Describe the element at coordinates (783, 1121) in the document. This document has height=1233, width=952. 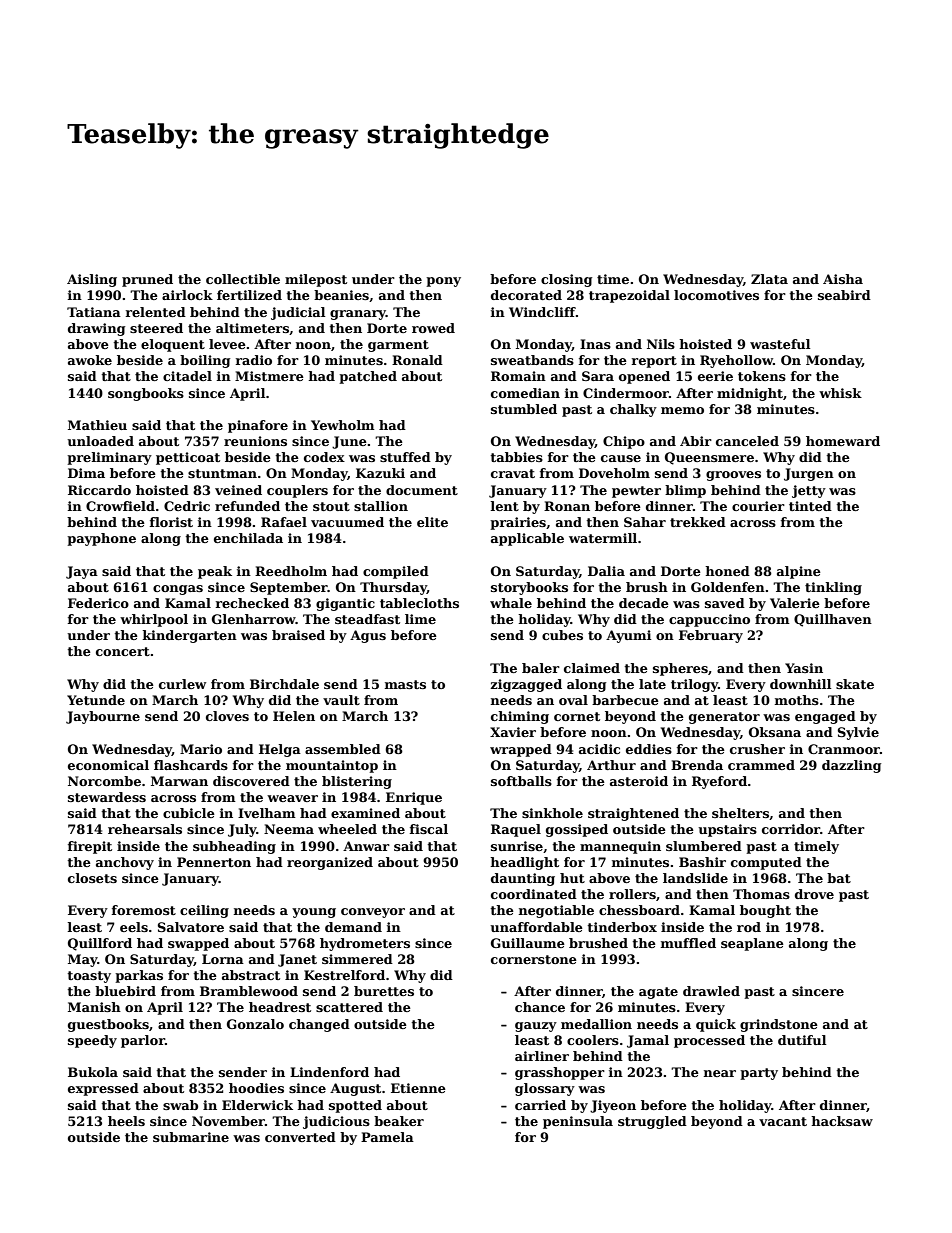
I see `vacant` at that location.
